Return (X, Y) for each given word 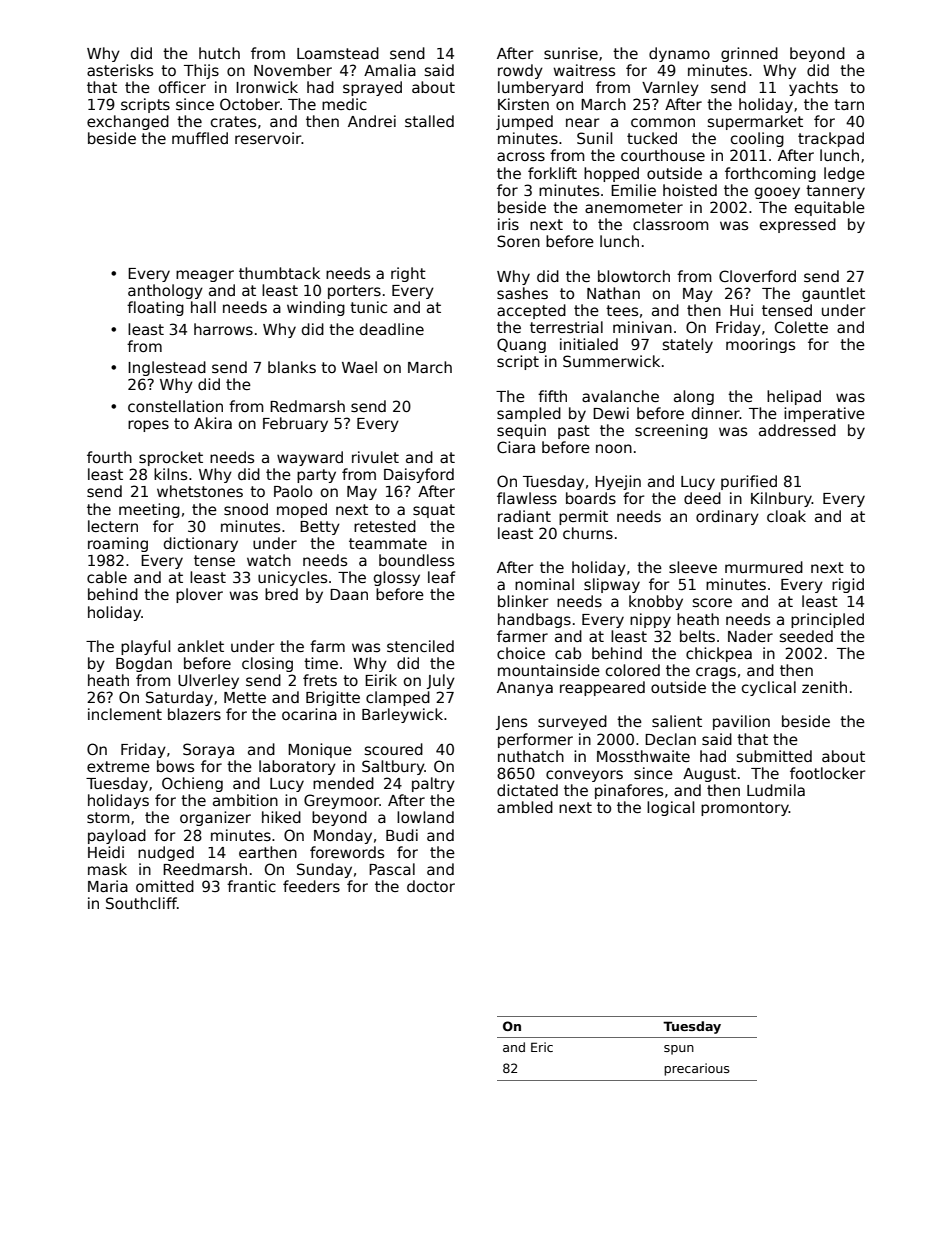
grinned (749, 54)
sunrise (571, 53)
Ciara (516, 447)
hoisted (690, 190)
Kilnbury (781, 499)
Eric (542, 1047)
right (408, 274)
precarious (697, 1069)
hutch (219, 53)
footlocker (828, 773)
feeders (311, 886)
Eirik (381, 680)
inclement (125, 714)
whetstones (200, 491)
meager (205, 276)
